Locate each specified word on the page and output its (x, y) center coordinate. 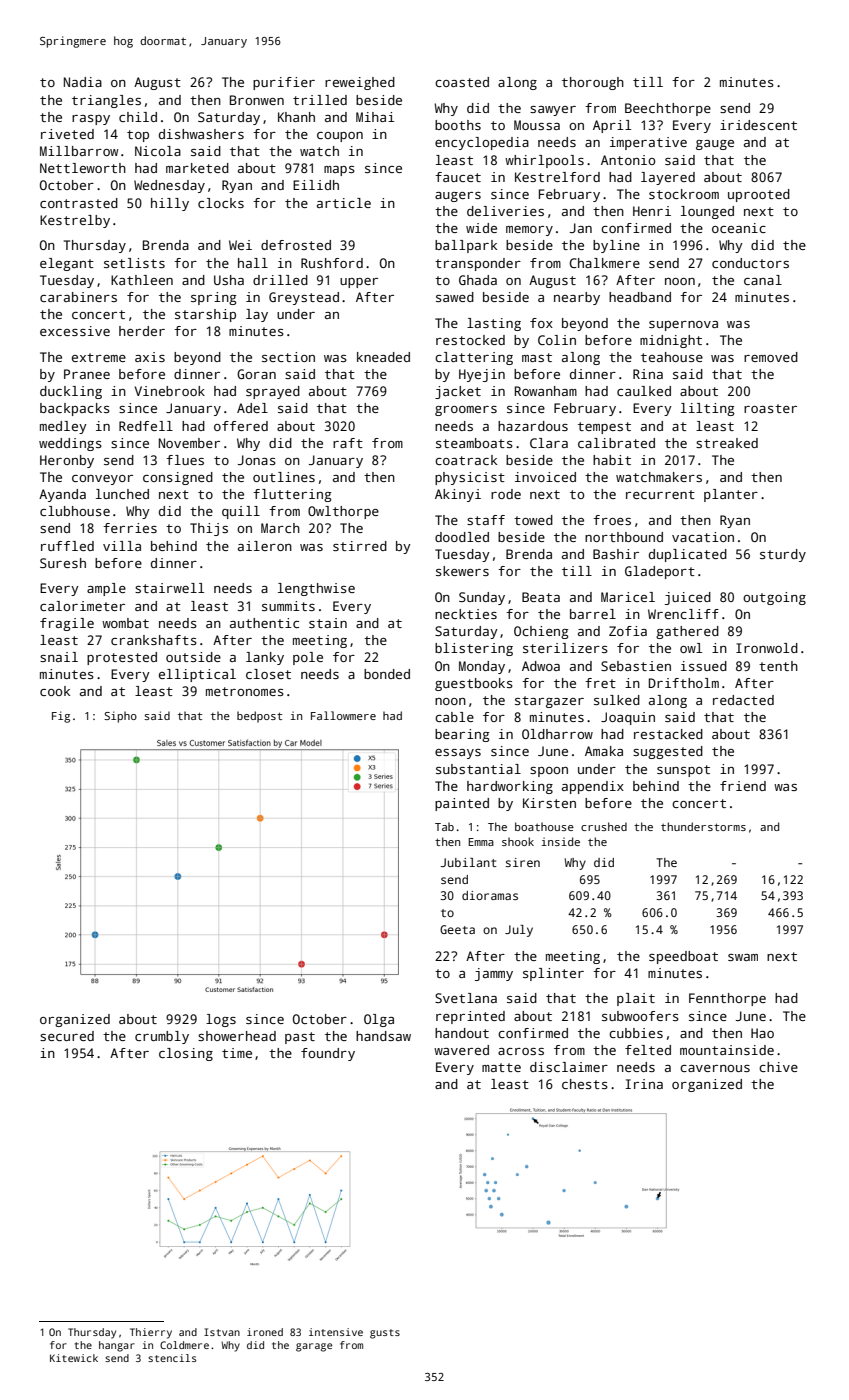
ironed (265, 1332)
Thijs (209, 529)
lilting (707, 409)
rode (506, 494)
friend (743, 786)
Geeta (457, 929)
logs (221, 1020)
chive (778, 1067)
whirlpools (544, 161)
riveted (67, 134)
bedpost (259, 717)
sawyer (553, 111)
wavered (461, 1050)
